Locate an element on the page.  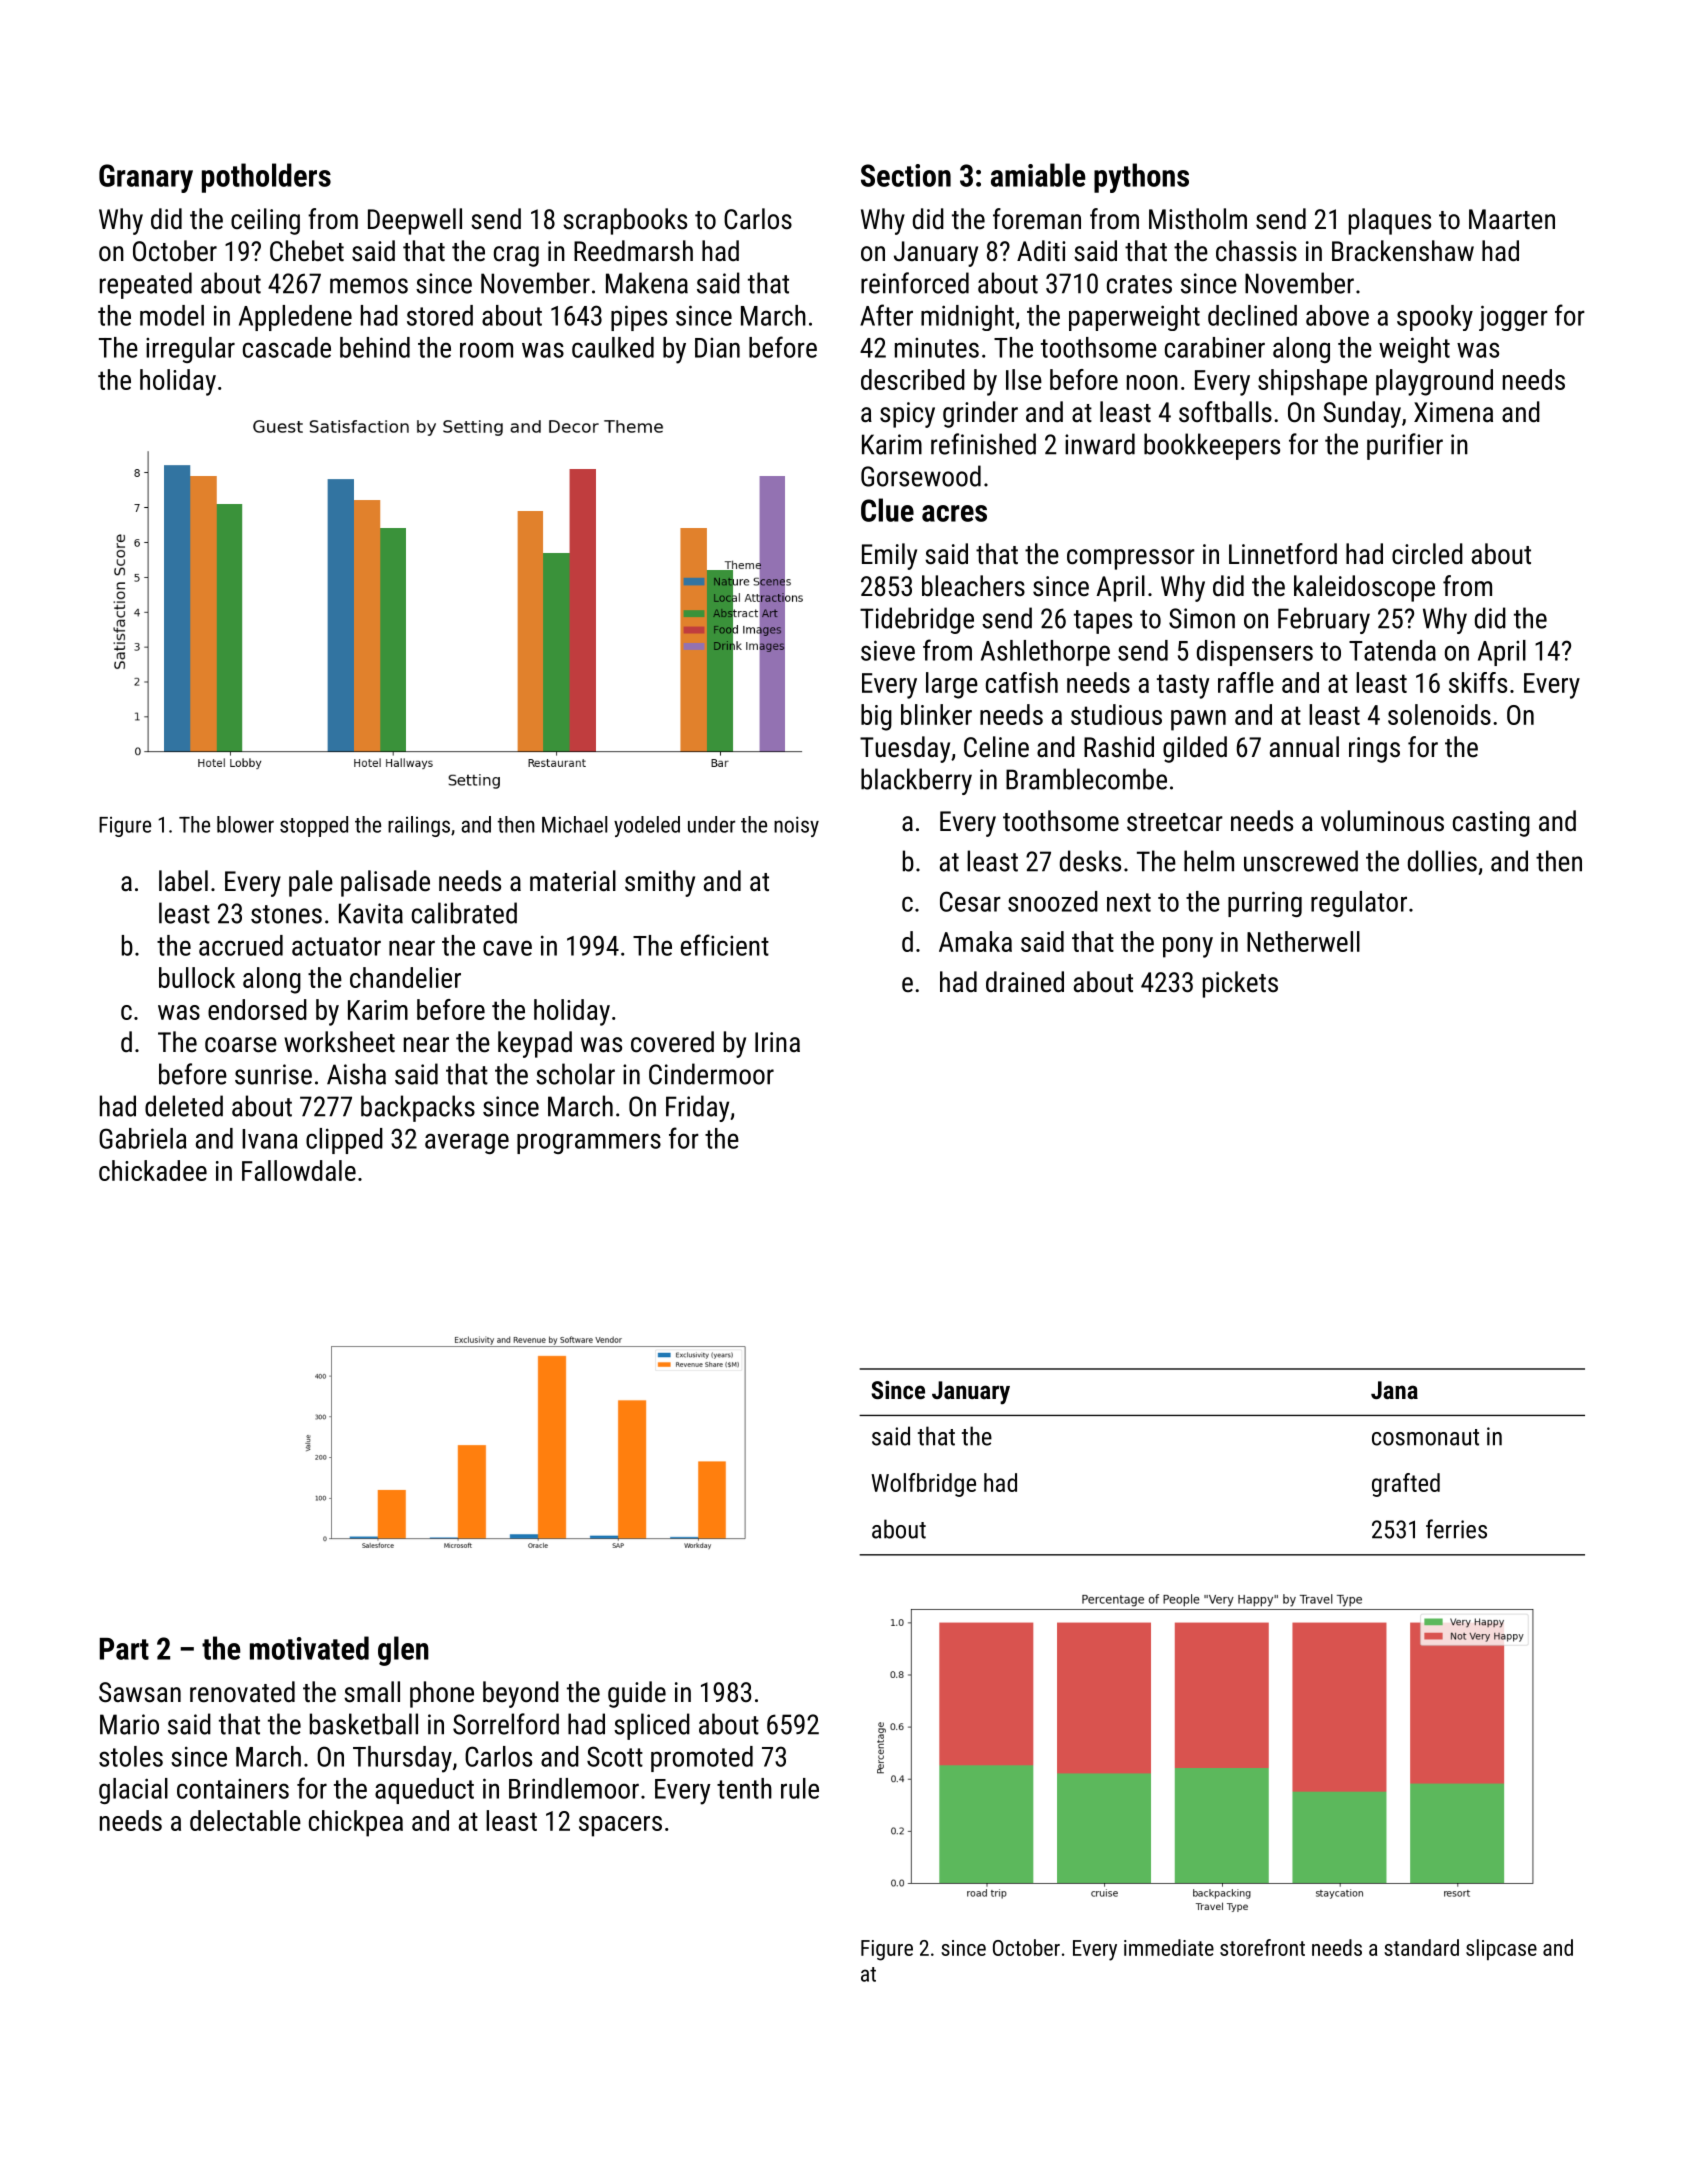
irregular is located at coordinates (190, 350).
